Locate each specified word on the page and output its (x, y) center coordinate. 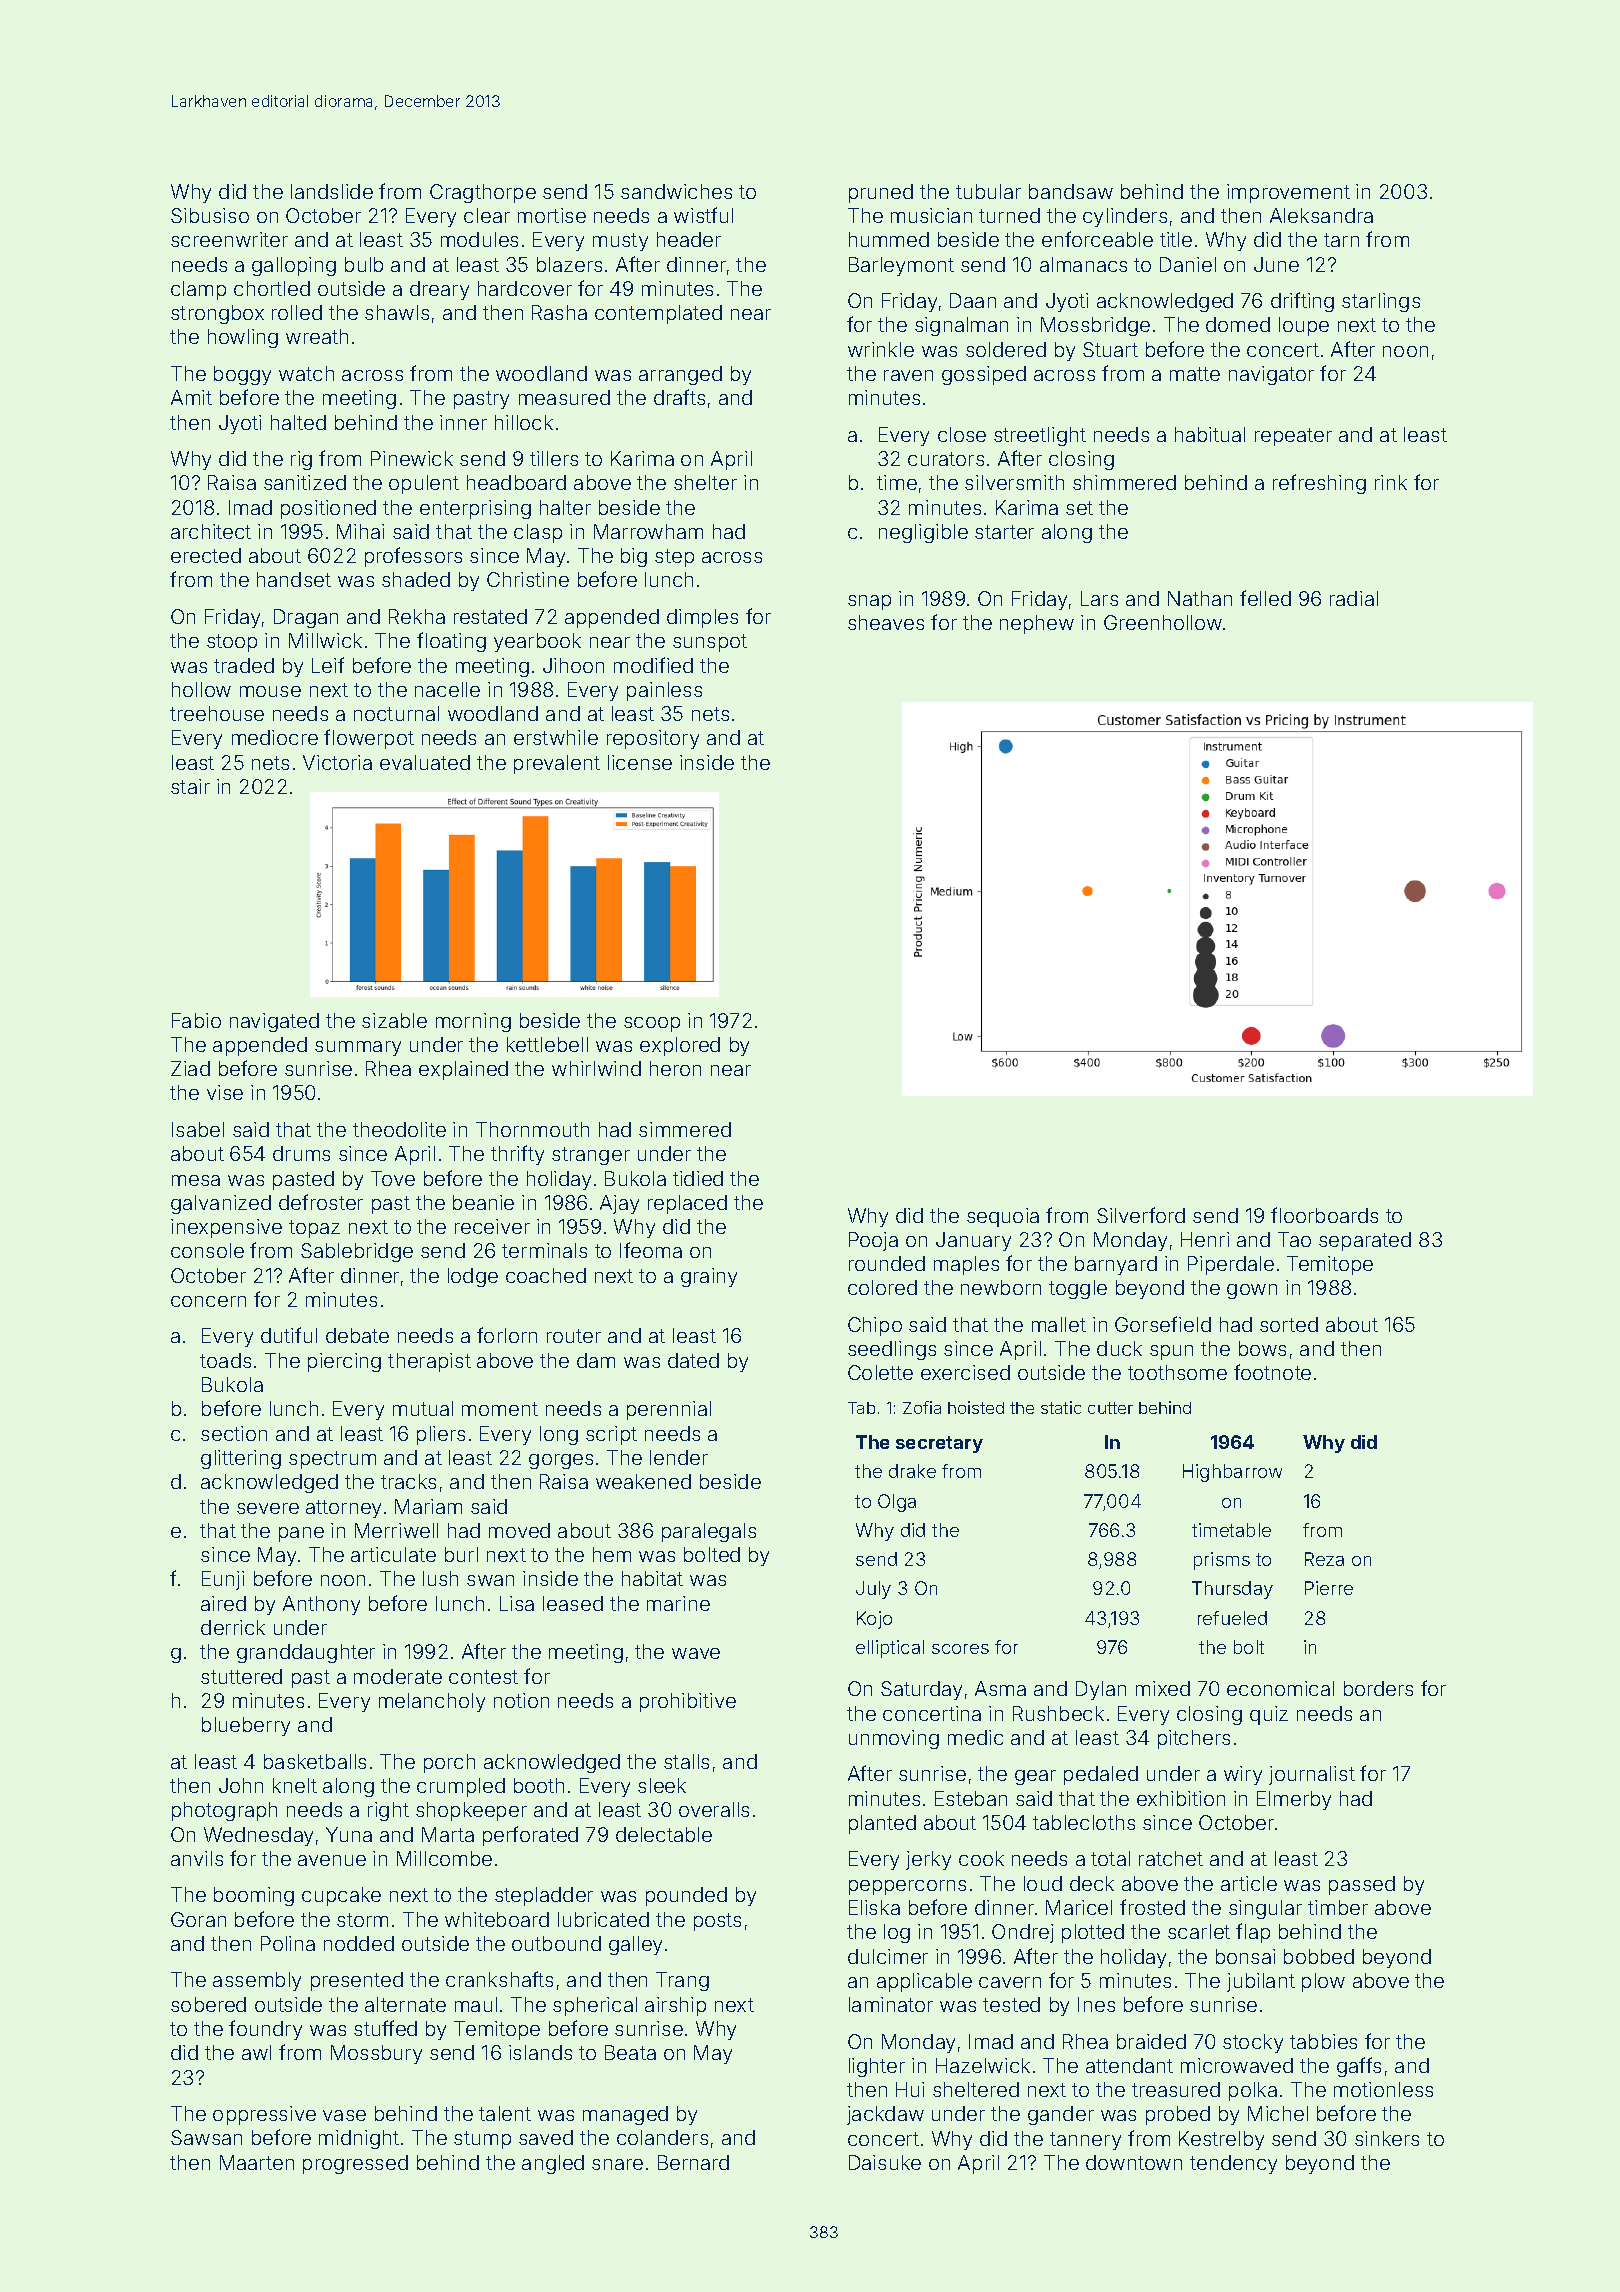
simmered (685, 1129)
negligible (923, 533)
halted (298, 422)
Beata (630, 2052)
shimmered (1124, 482)
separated (1365, 1241)
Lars (1099, 598)
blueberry (246, 1726)
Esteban (971, 1798)
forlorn (507, 1335)
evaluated (425, 762)
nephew (1037, 624)
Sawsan (206, 2137)
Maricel (1079, 1907)
